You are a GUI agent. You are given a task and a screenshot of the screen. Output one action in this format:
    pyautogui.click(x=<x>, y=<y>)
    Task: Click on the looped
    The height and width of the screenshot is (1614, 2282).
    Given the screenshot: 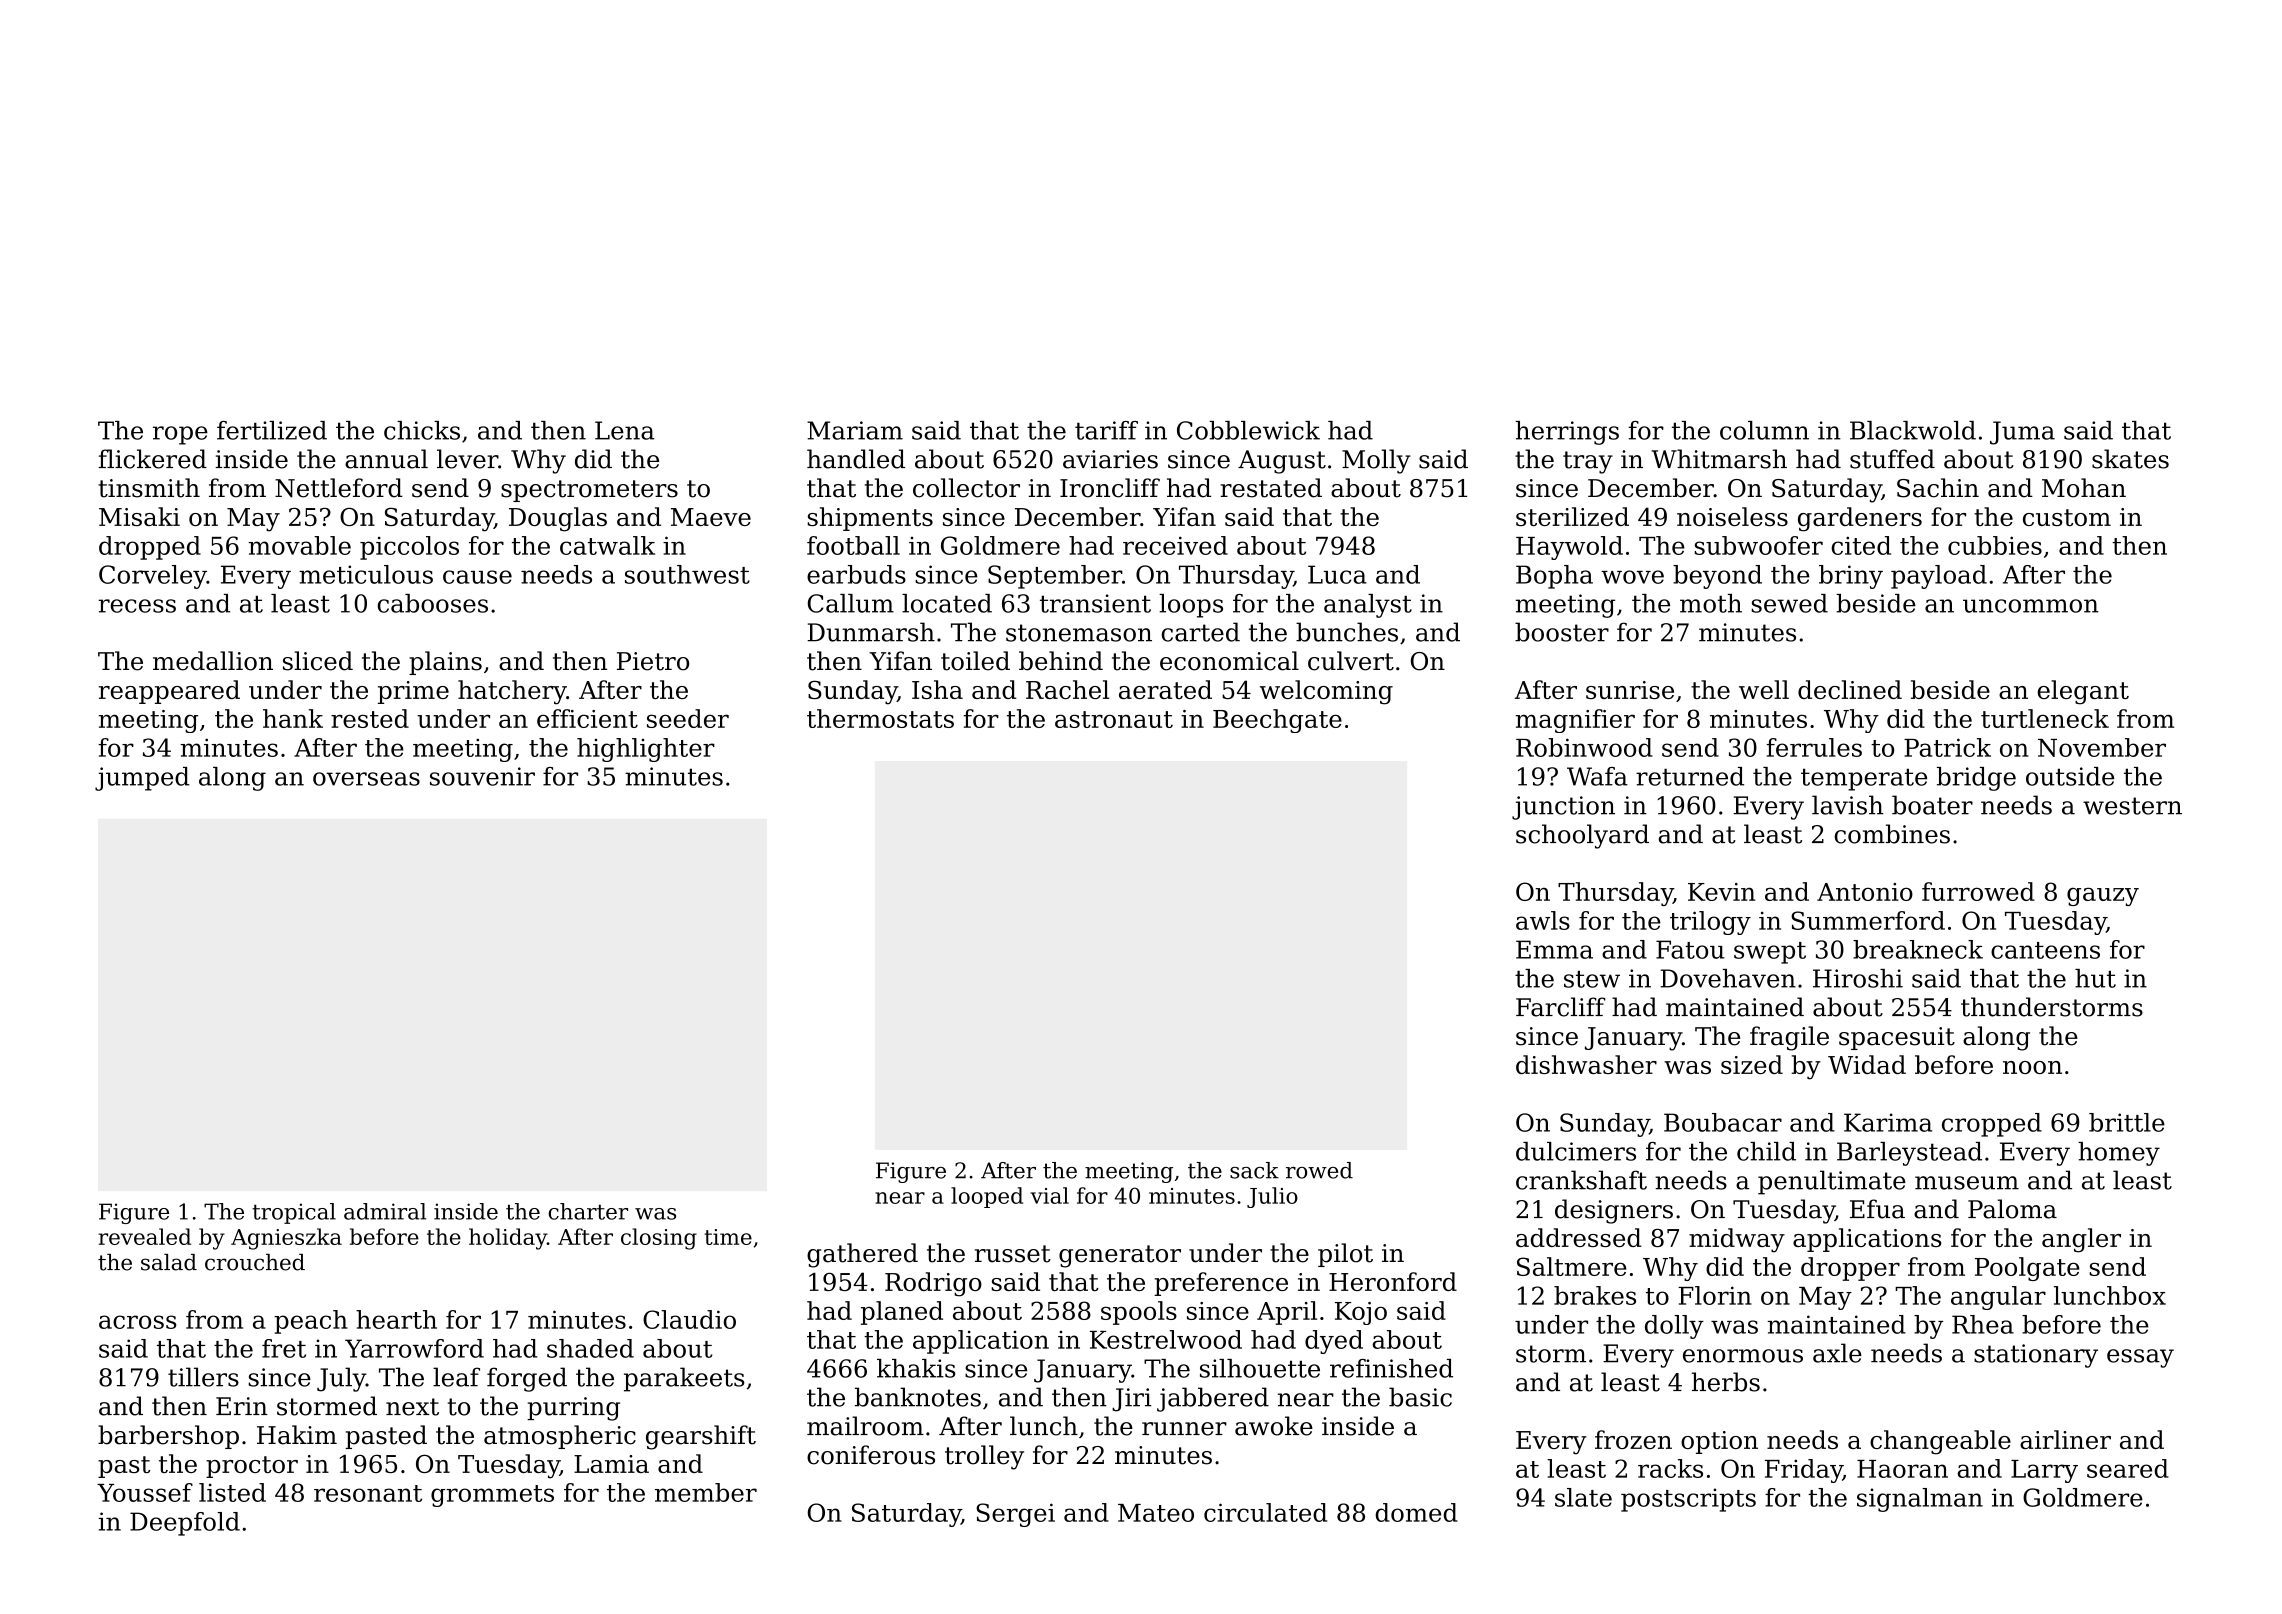 What is the action you would take?
    pyautogui.click(x=987, y=1197)
